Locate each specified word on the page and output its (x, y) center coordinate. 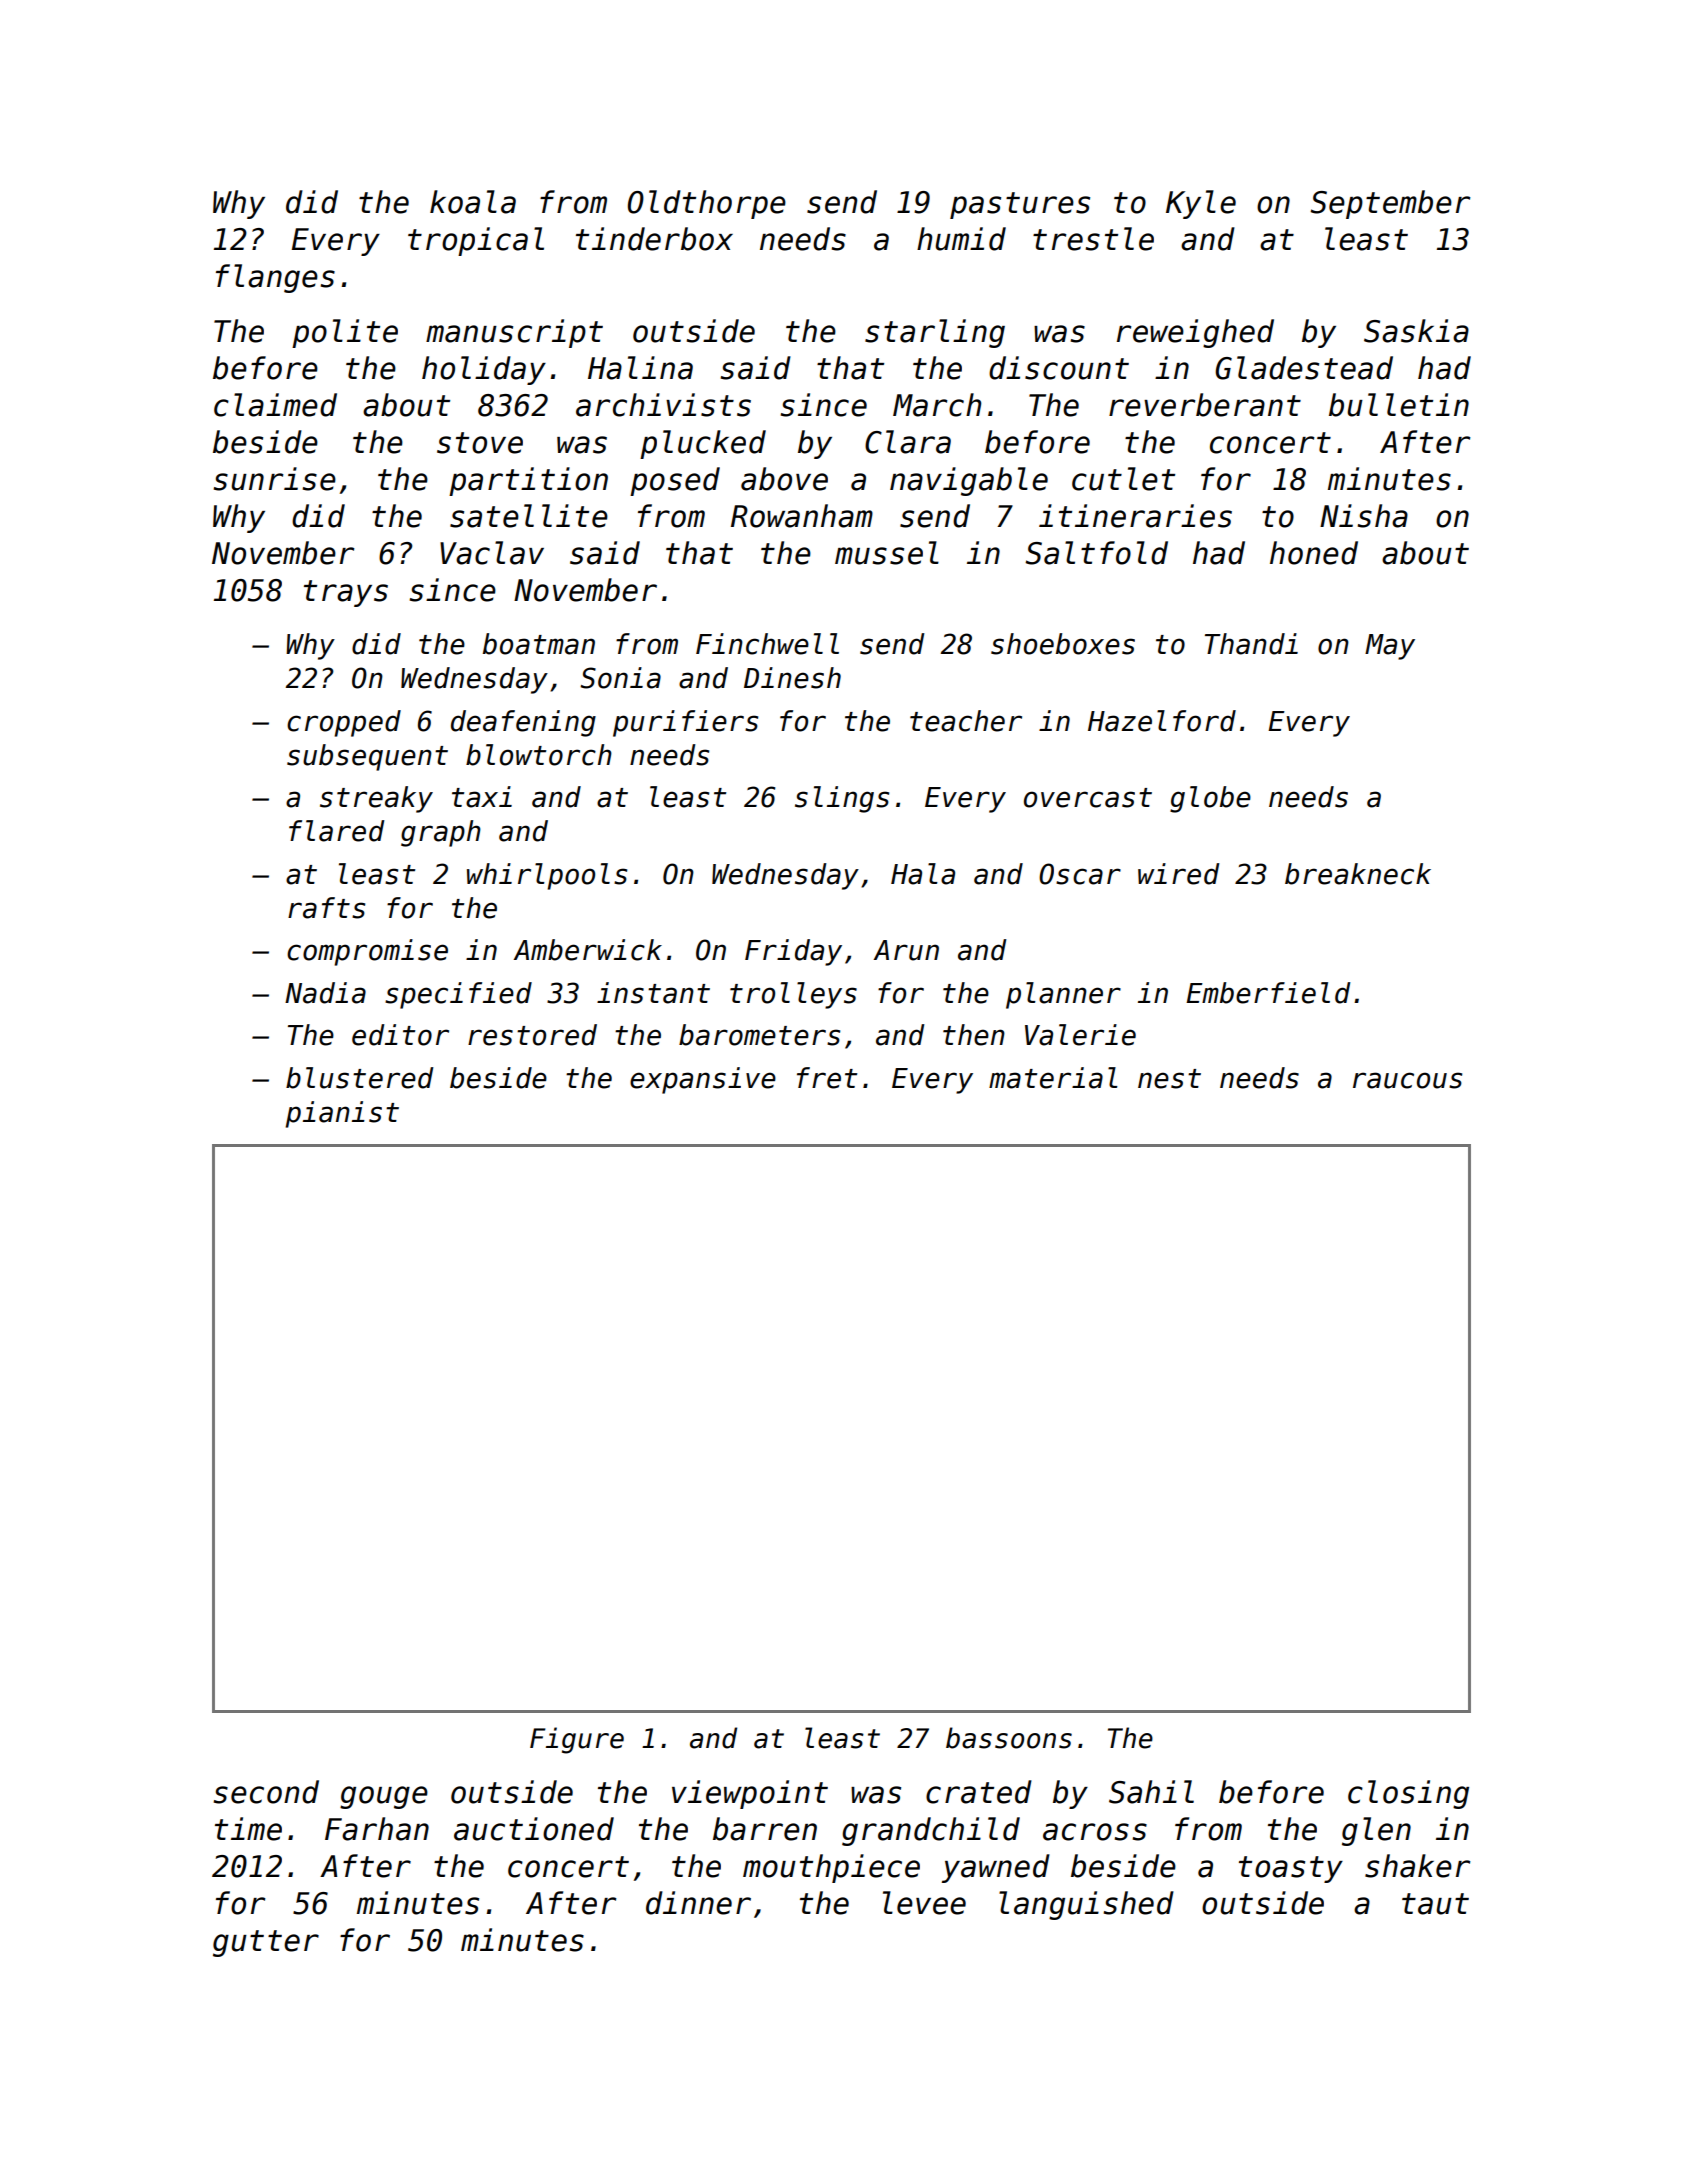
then (974, 1035)
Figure (577, 1740)
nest (1169, 1079)
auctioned (534, 1829)
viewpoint (750, 1794)
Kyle (1201, 204)
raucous (1407, 1080)
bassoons (1009, 1738)
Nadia (325, 993)
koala (473, 202)
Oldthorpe (707, 204)
